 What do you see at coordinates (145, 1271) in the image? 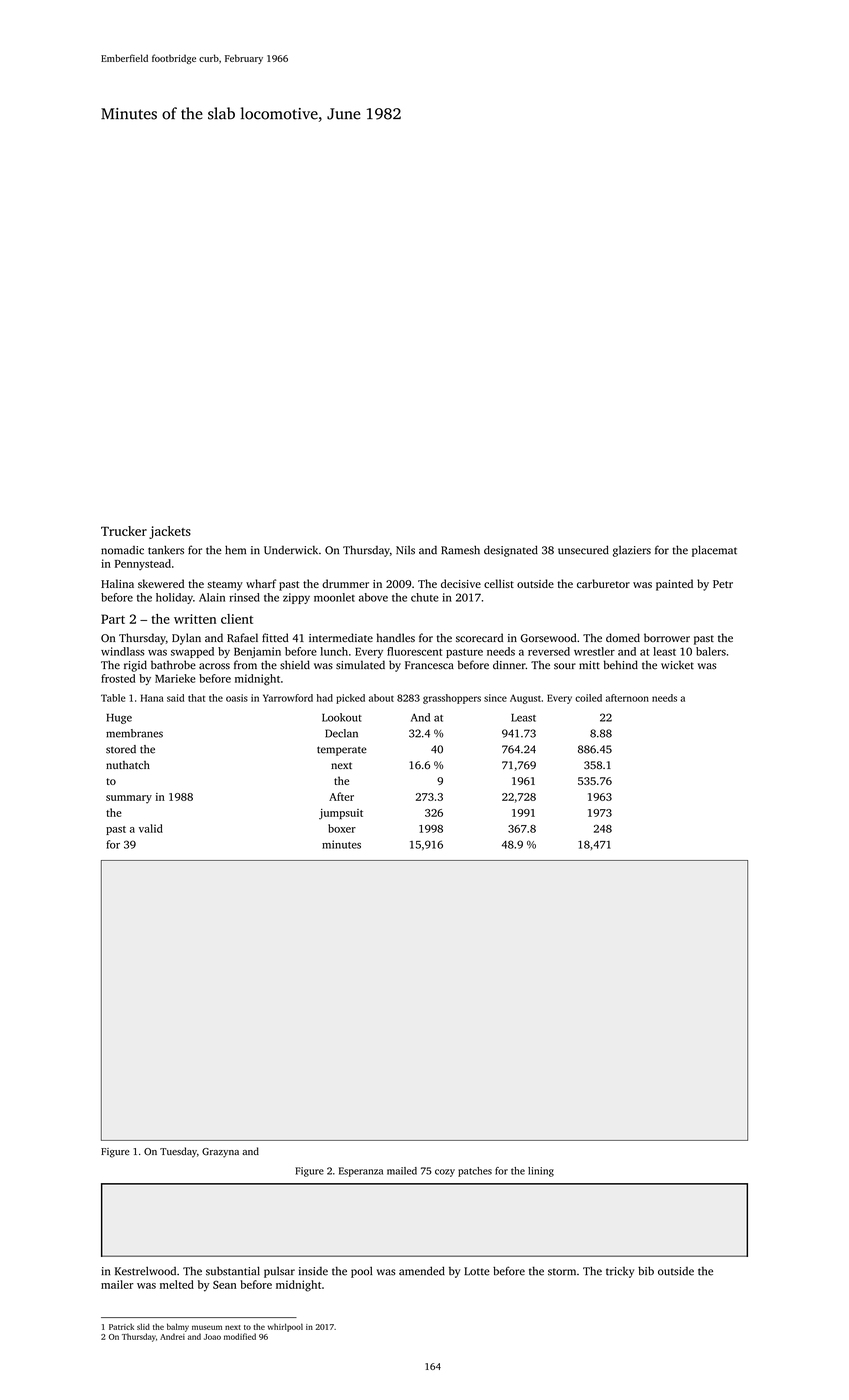
I see `Kestrelwood` at bounding box center [145, 1271].
